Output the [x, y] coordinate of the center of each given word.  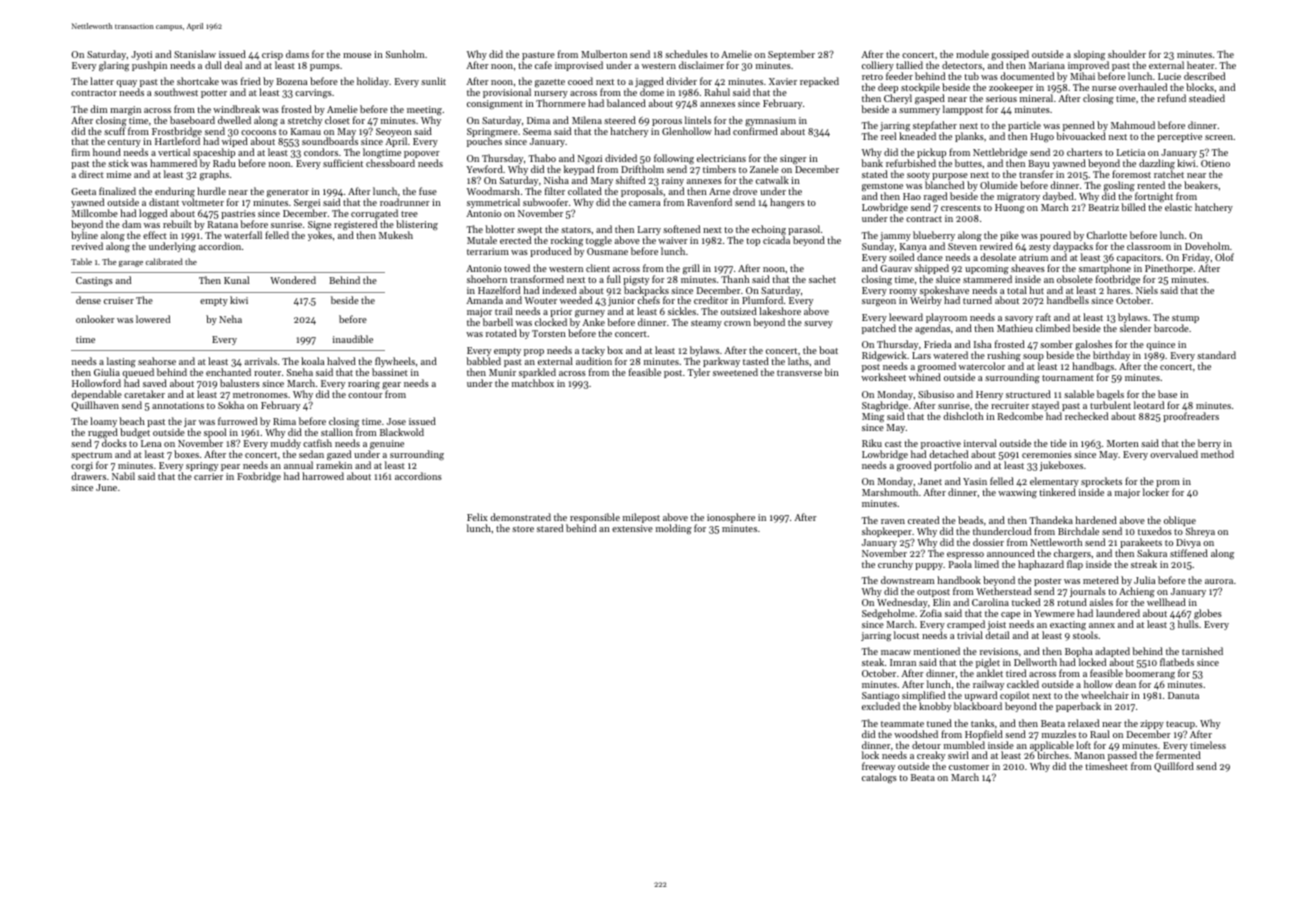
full [614, 279]
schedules [686, 54]
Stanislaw [195, 54]
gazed [339, 456]
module [972, 54]
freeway [878, 768]
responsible [595, 518]
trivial [970, 635]
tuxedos [1155, 531]
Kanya [913, 247]
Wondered [293, 280]
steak [873, 662]
